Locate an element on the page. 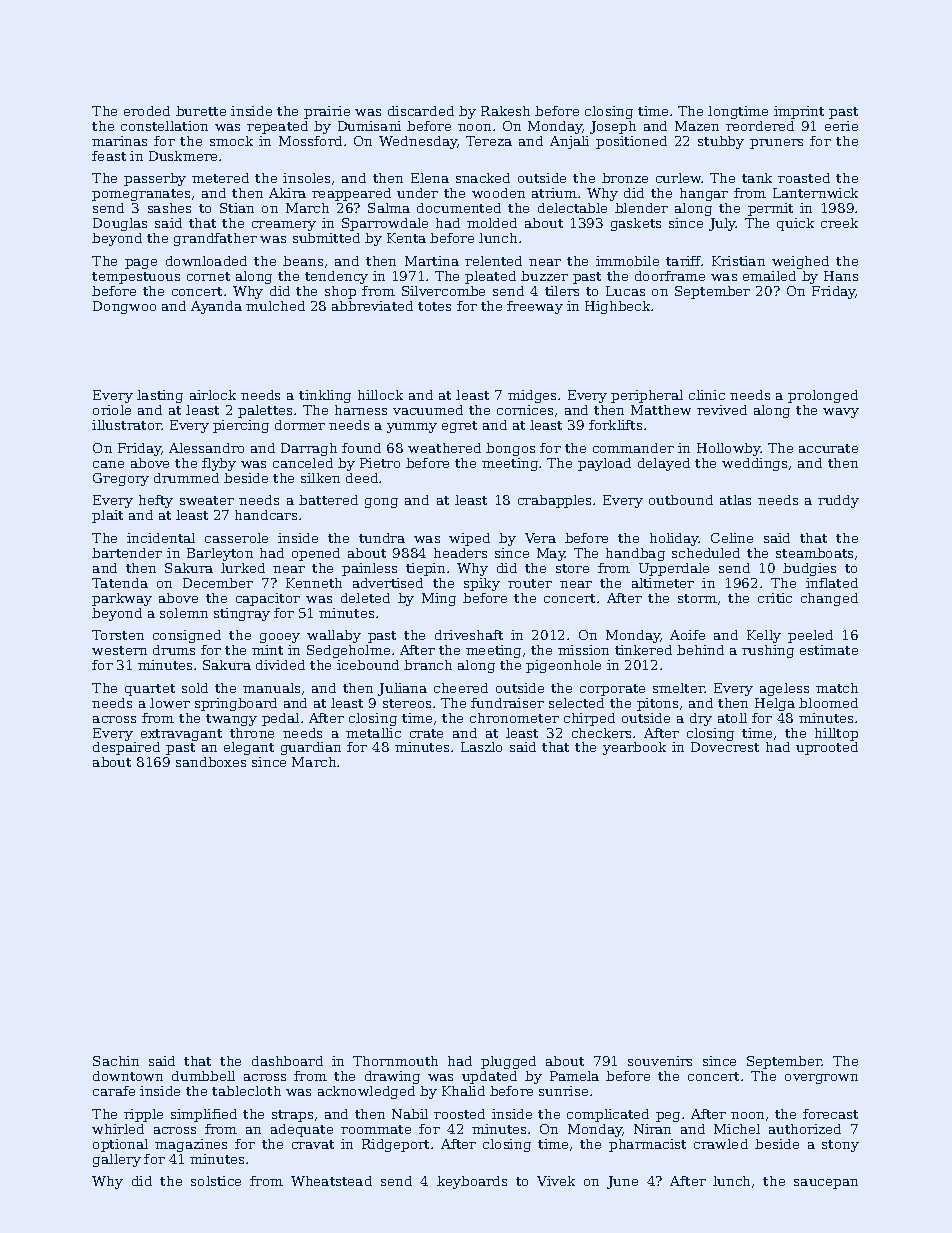 The height and width of the document is (1233, 952). wavy is located at coordinates (841, 413).
